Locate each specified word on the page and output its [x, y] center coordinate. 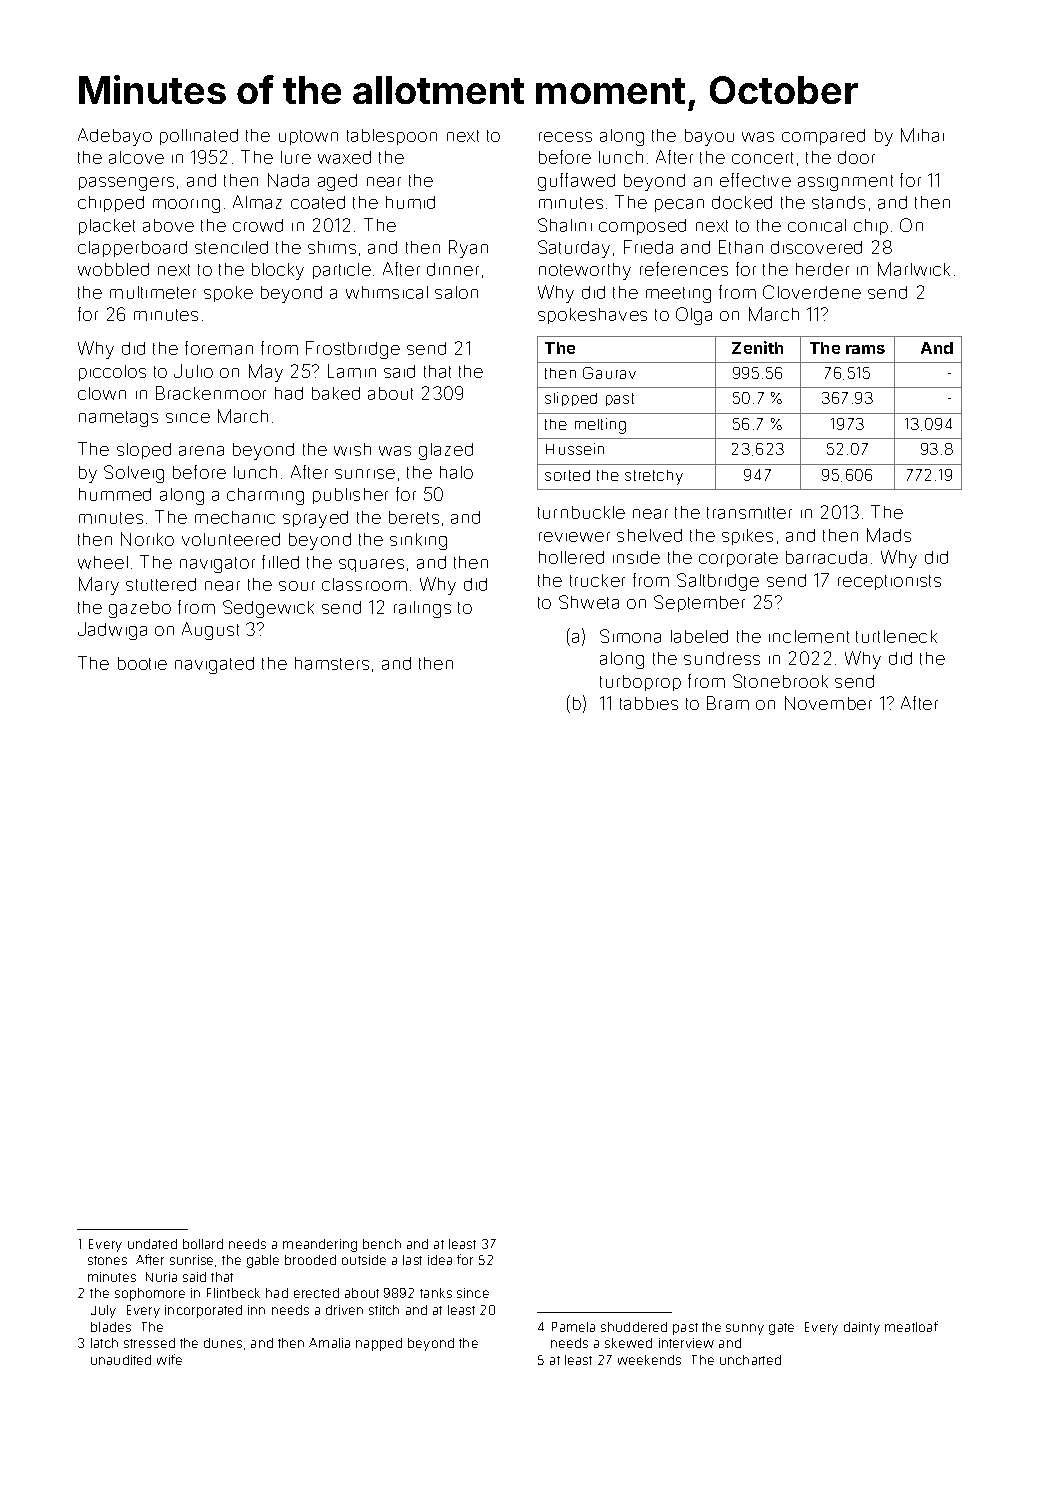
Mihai [922, 135]
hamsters [332, 663]
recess [565, 137]
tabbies [649, 703]
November [828, 703]
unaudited [121, 1360]
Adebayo [115, 137]
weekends [649, 1360]
